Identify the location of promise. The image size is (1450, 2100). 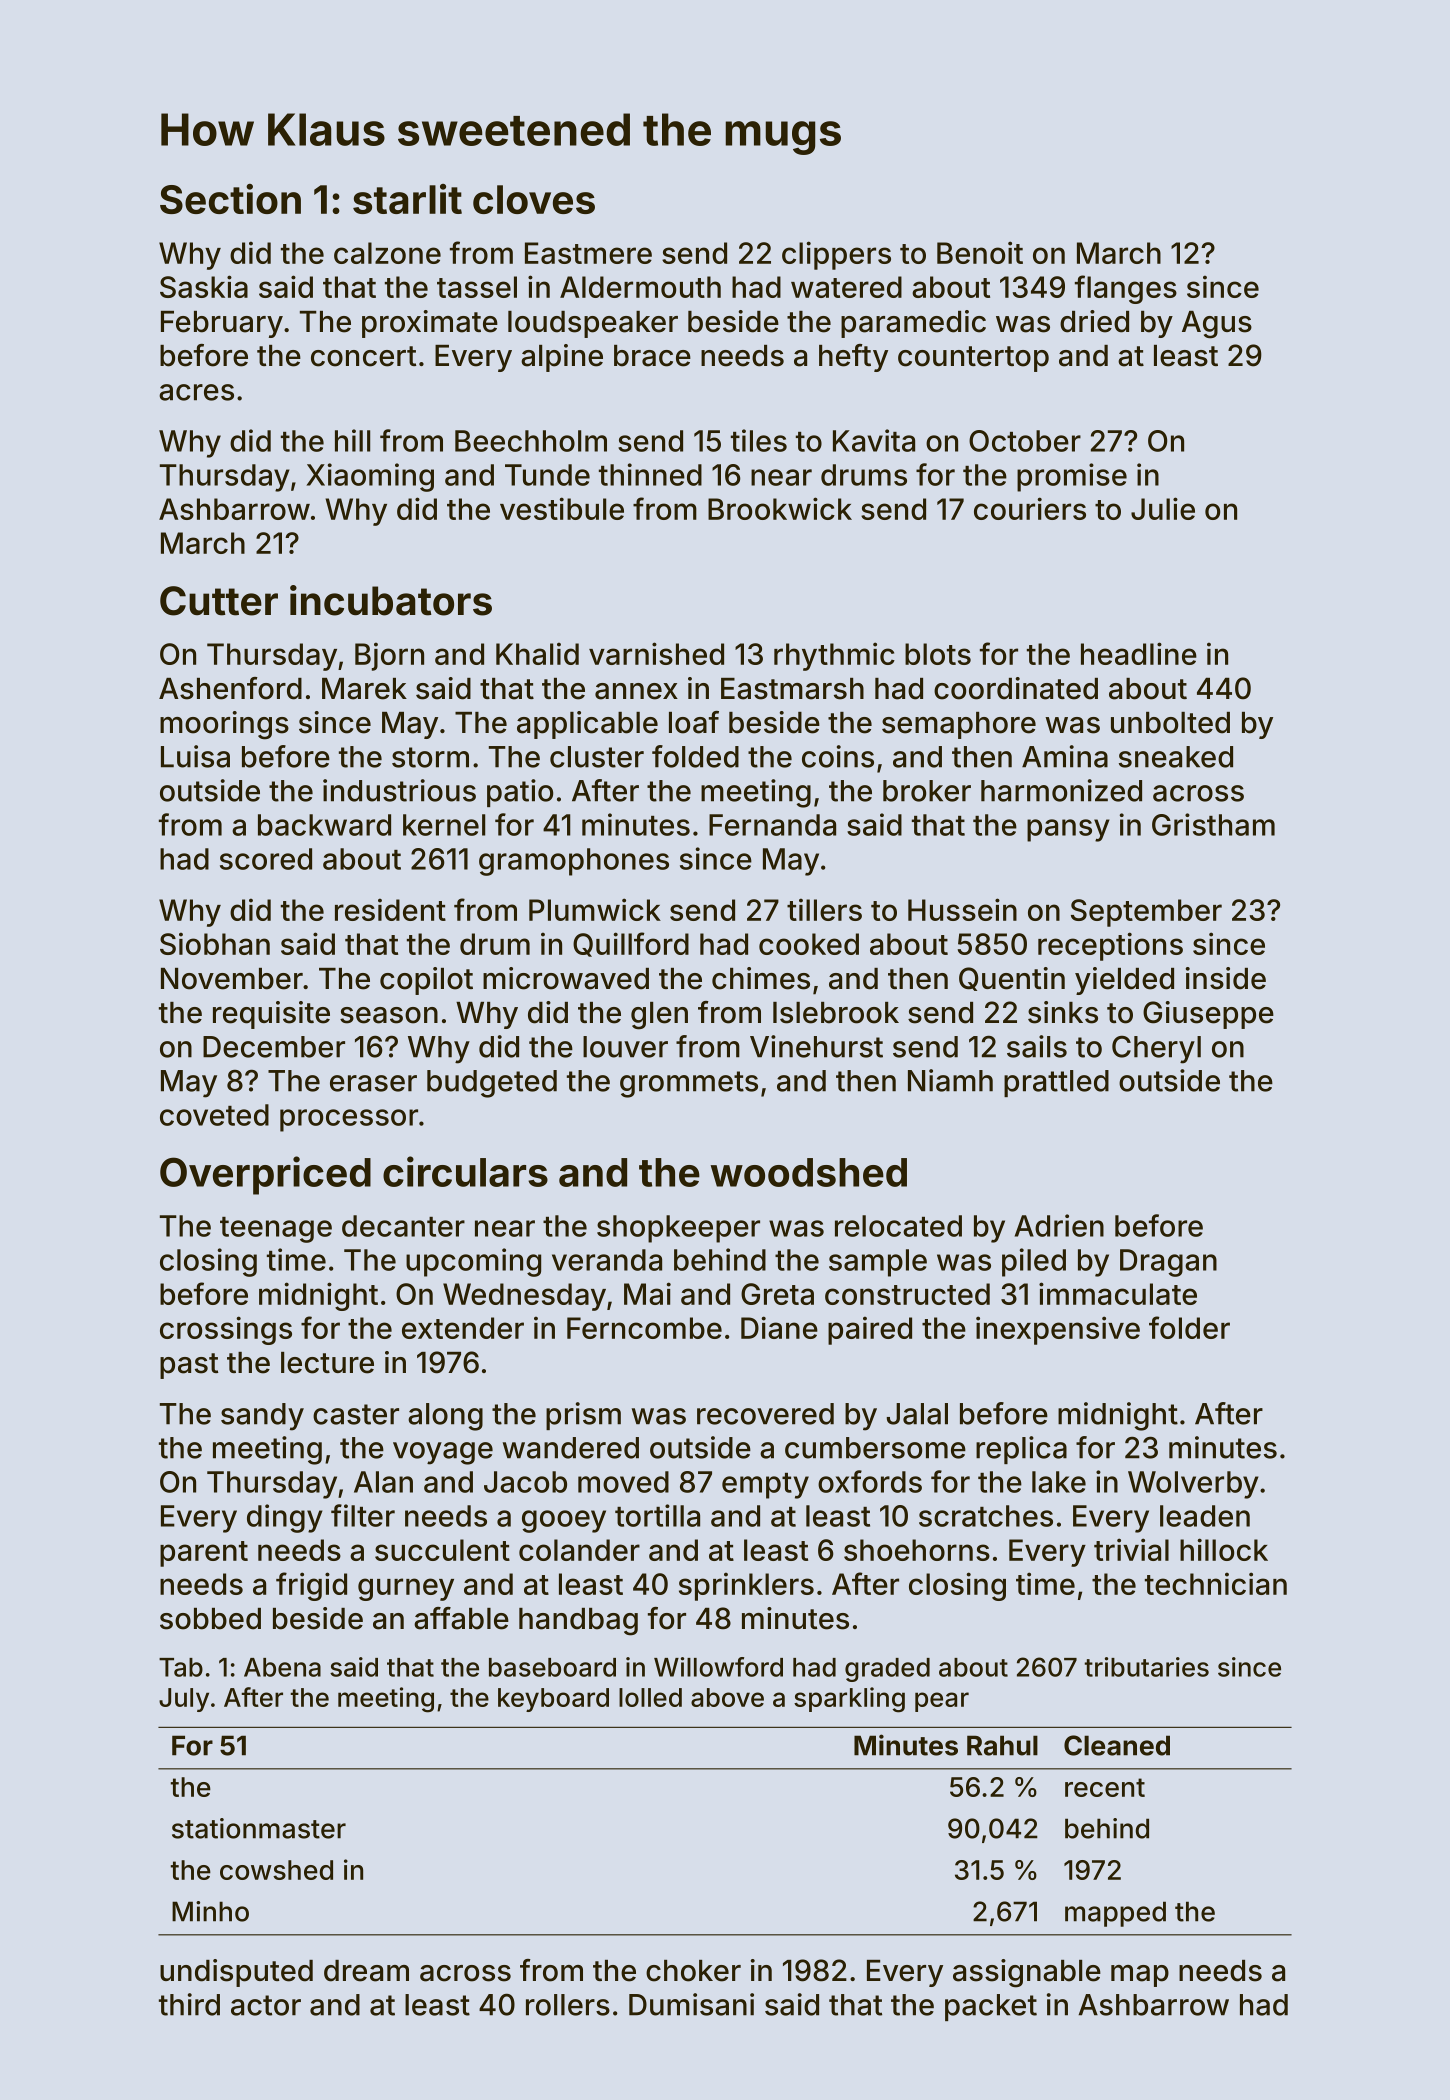
(1072, 477).
